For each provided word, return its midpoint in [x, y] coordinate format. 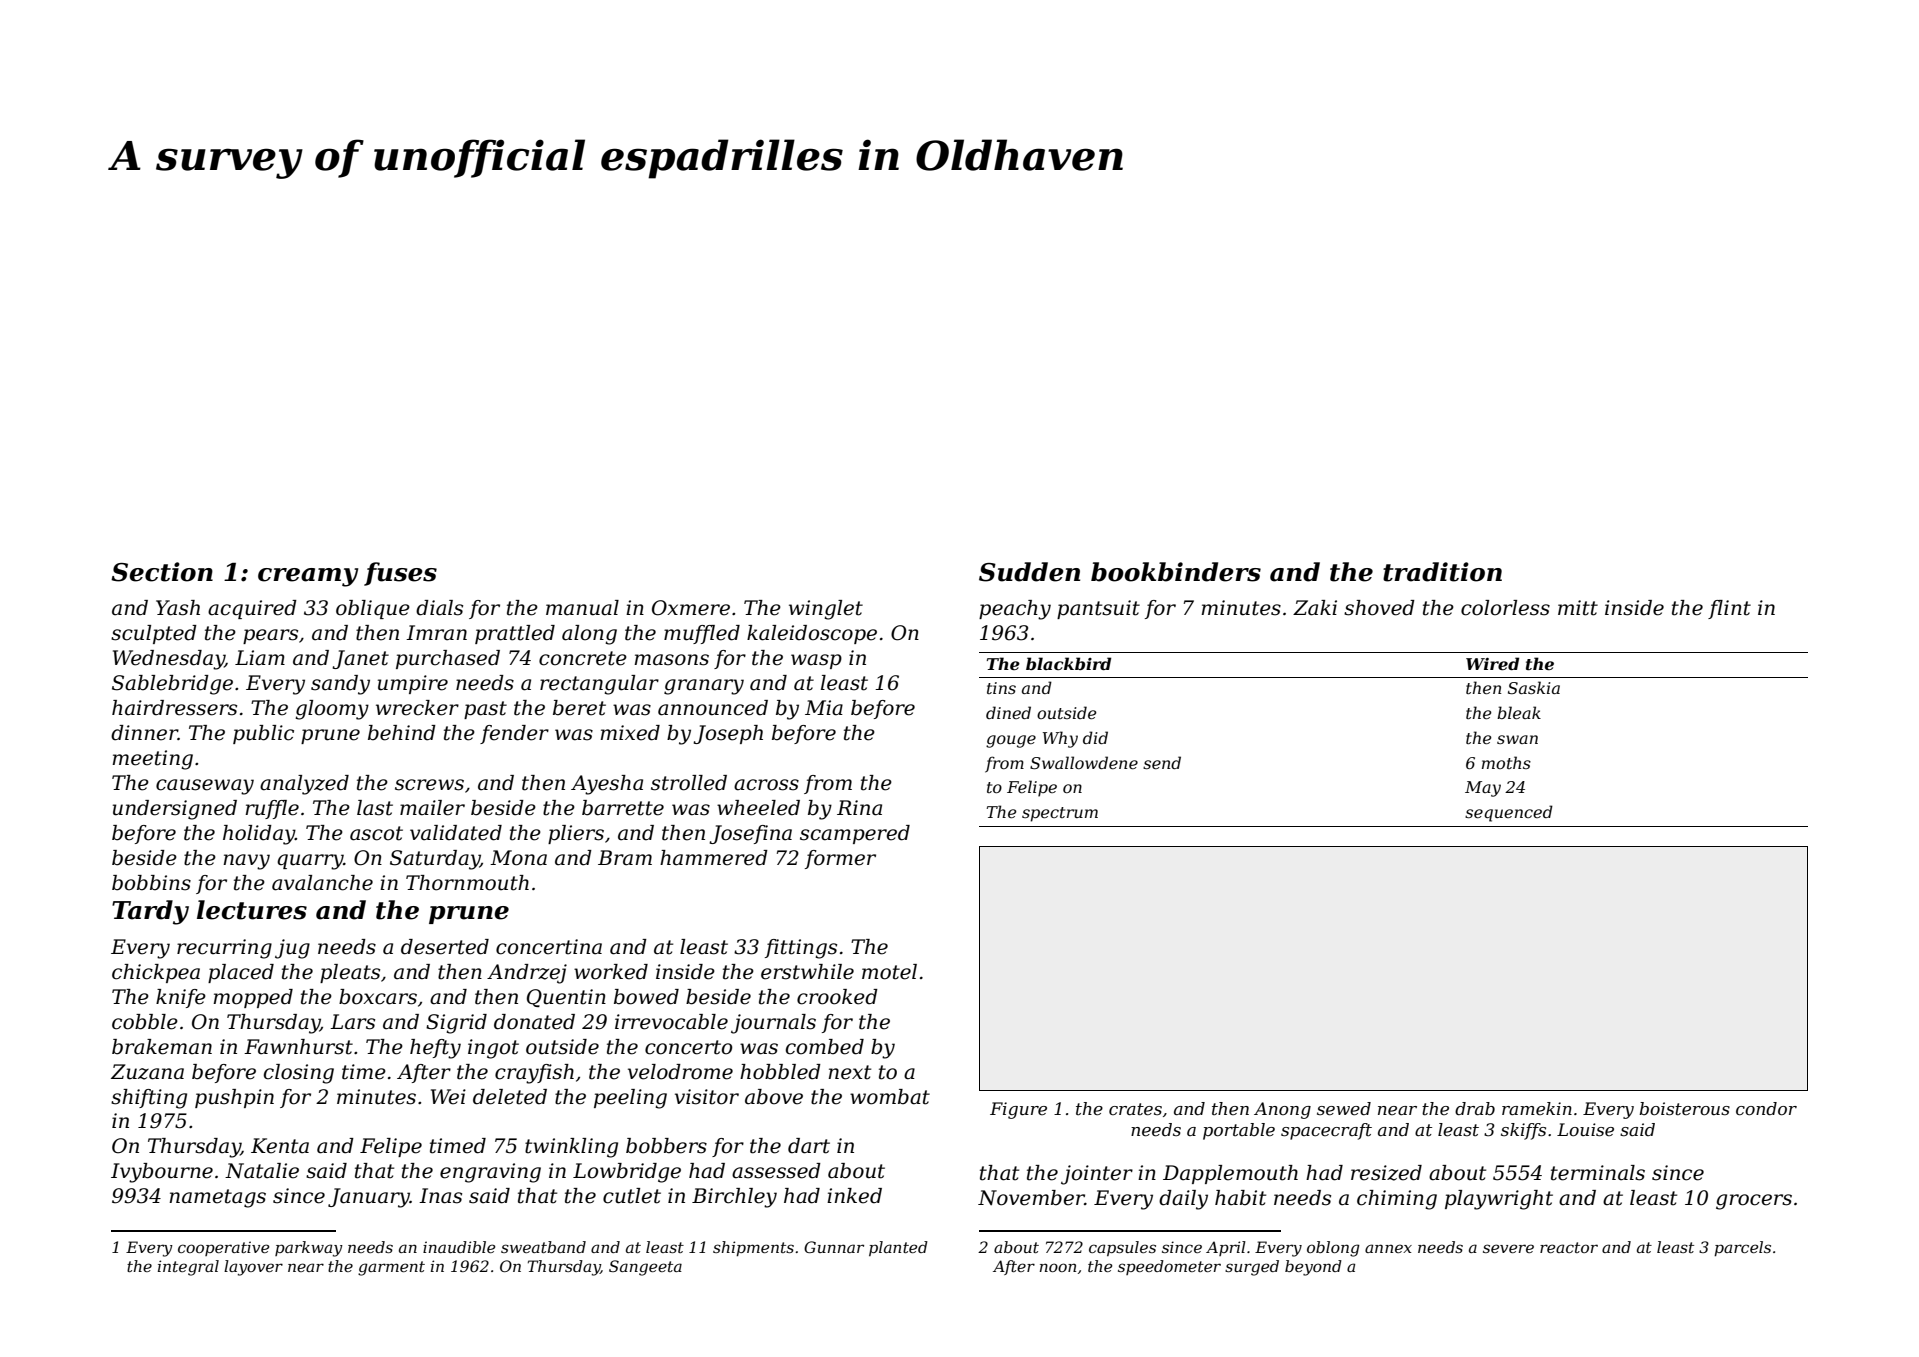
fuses [400, 574]
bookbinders [1176, 572]
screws [429, 785]
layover [253, 1268]
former [840, 859]
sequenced [1509, 813]
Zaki [1315, 608]
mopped [253, 998]
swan [1517, 739]
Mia [824, 708]
